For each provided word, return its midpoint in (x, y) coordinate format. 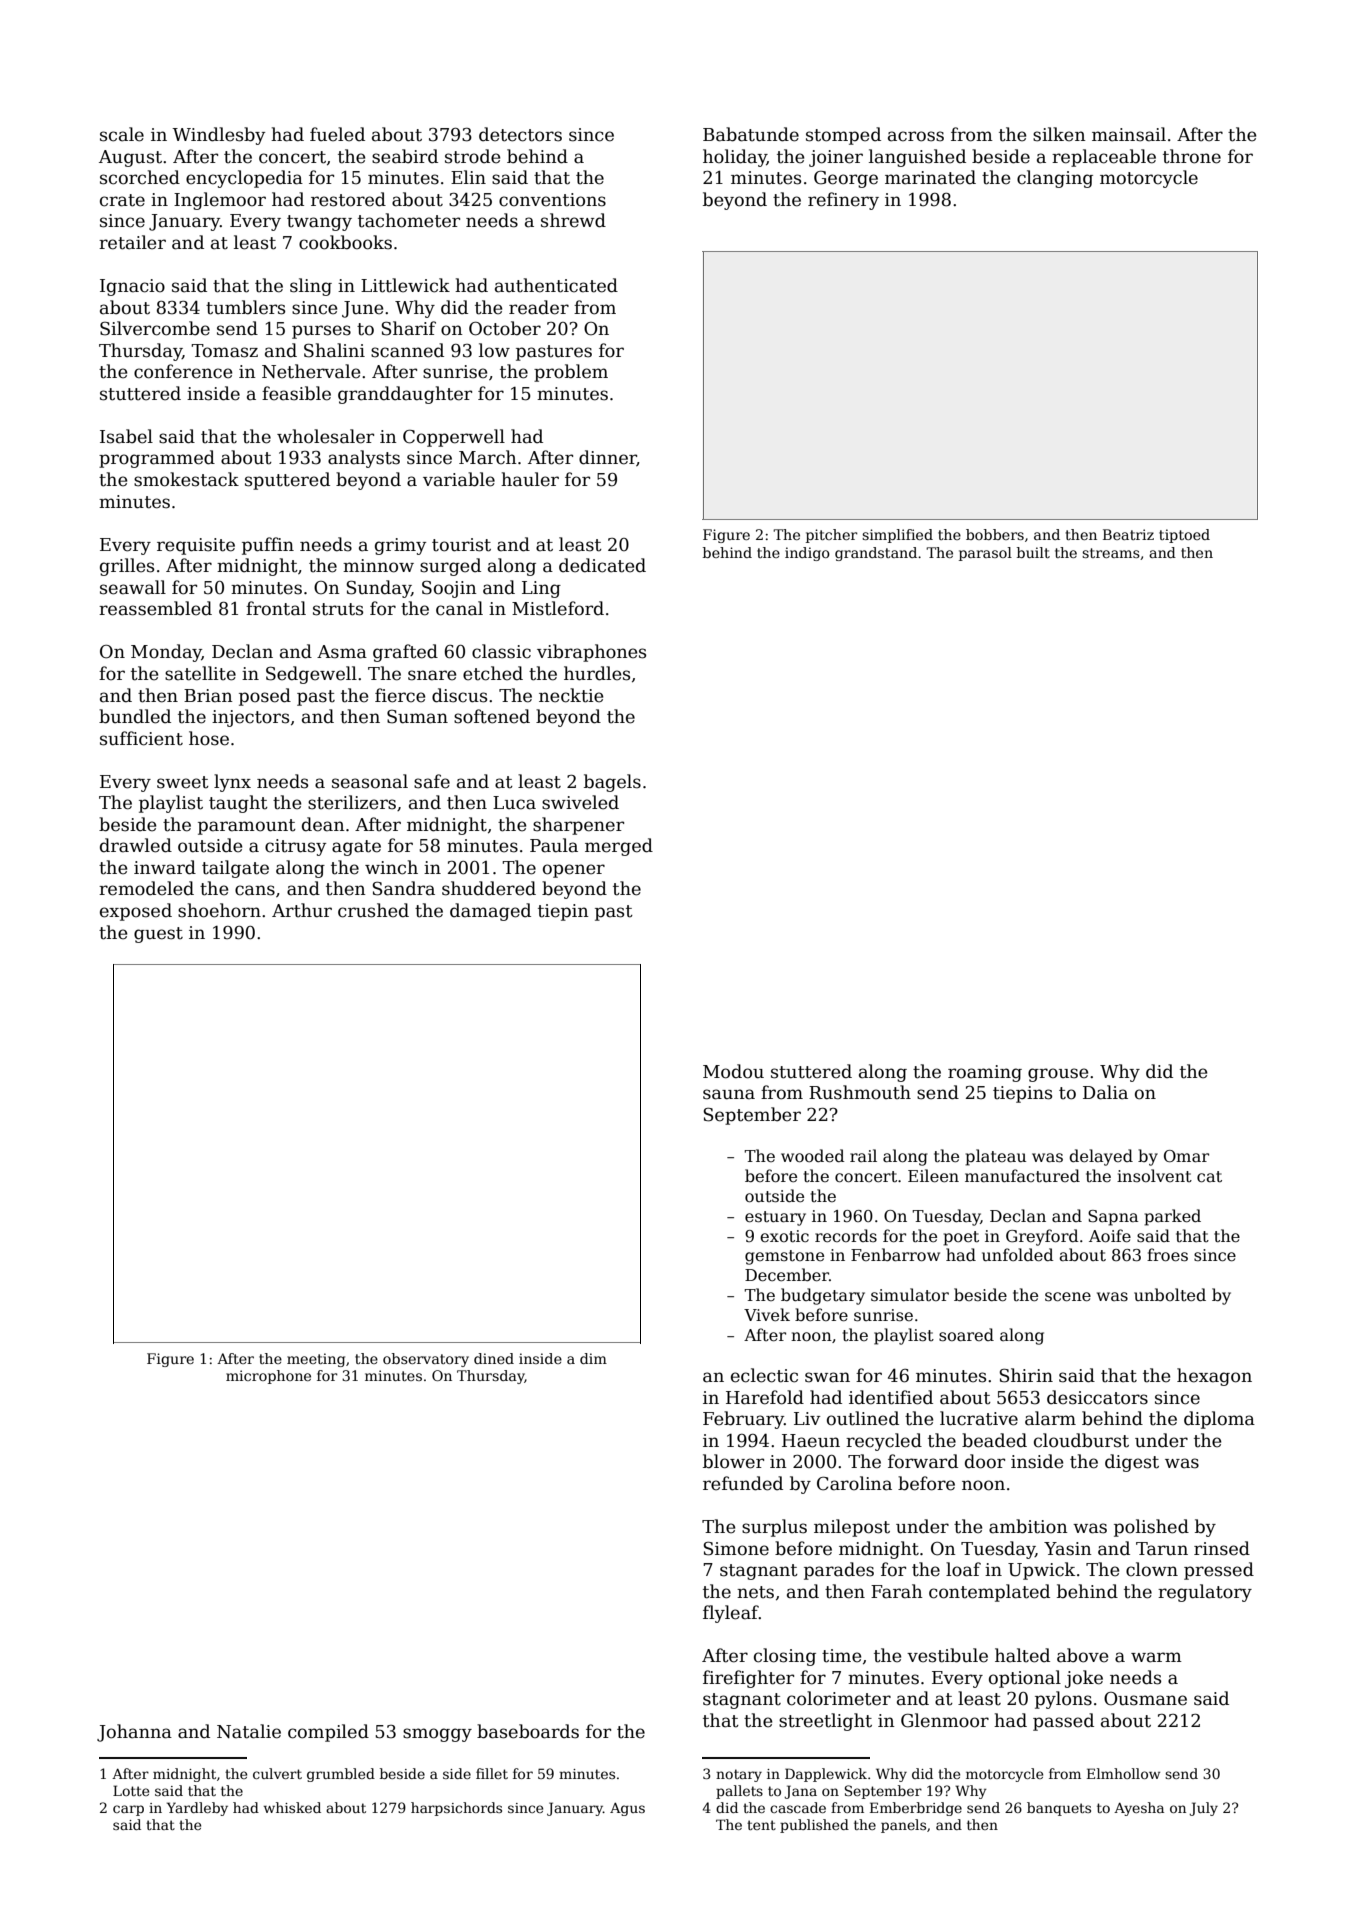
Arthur (302, 910)
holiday (735, 158)
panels (903, 1826)
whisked (292, 1807)
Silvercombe (155, 328)
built (1033, 552)
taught (238, 804)
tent (761, 1825)
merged (619, 847)
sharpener (578, 826)
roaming (985, 1073)
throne (1192, 156)
